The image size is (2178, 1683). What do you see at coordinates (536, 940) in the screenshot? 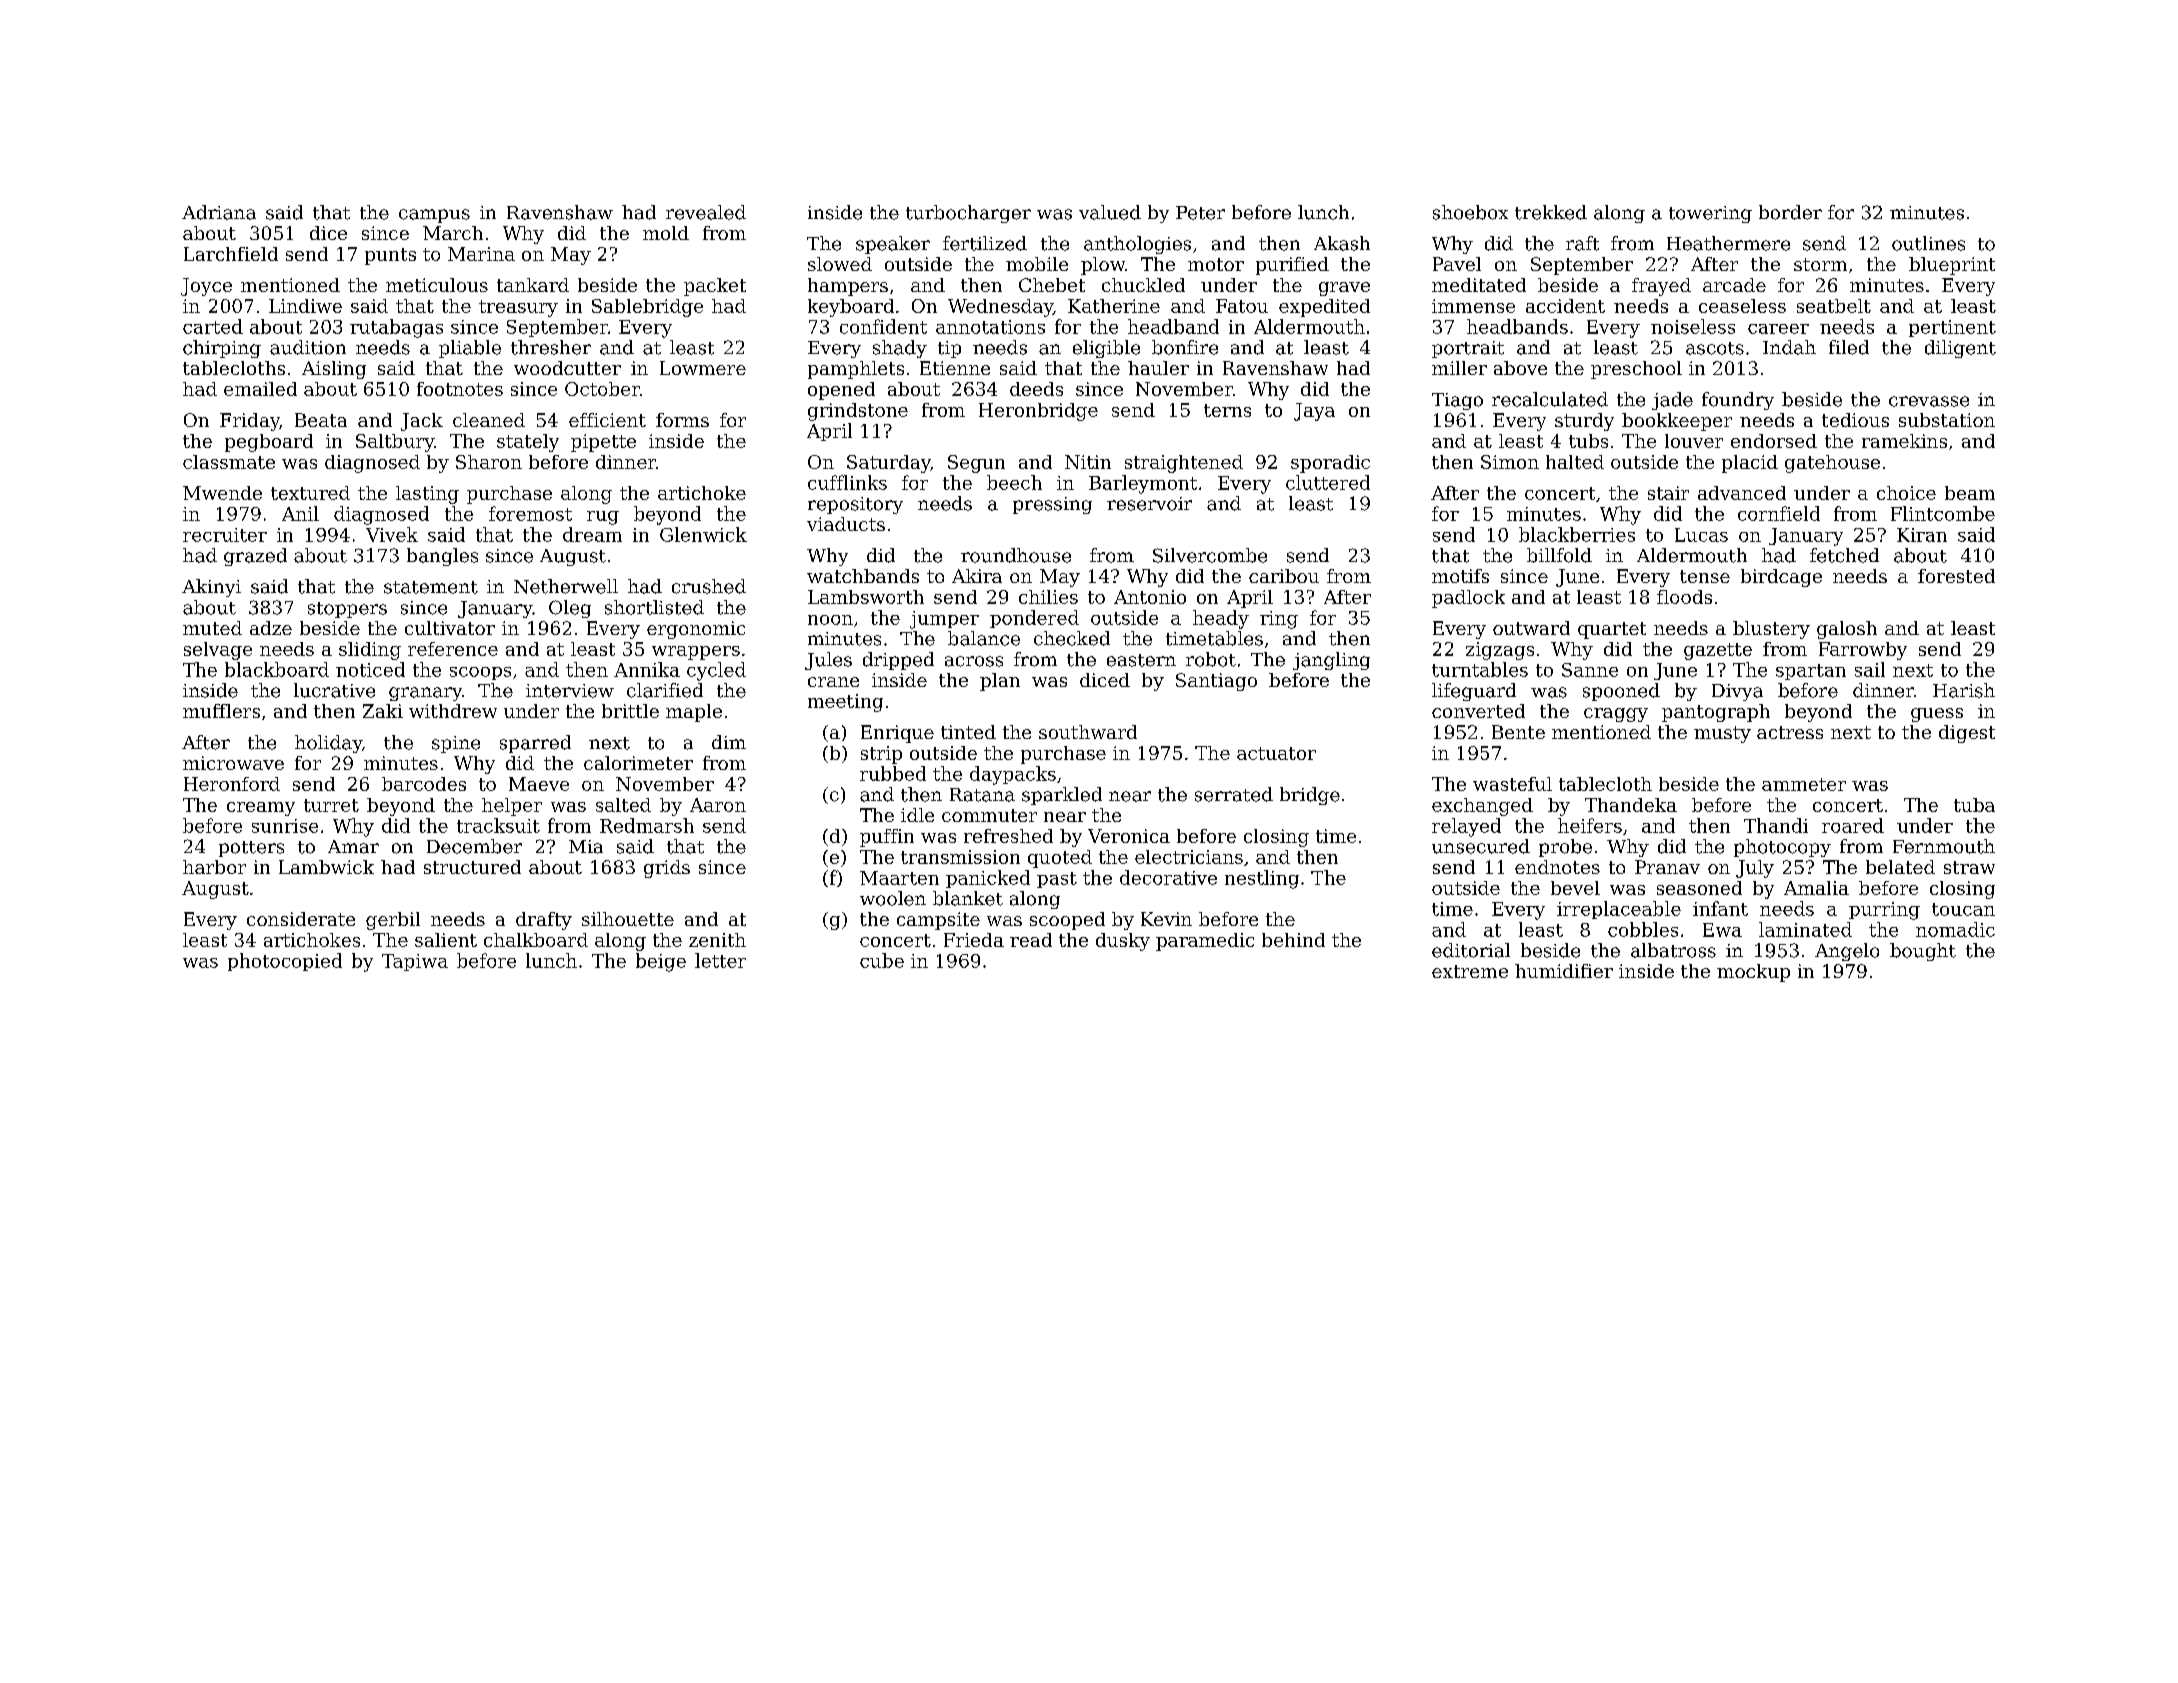
I see `chalkboard` at bounding box center [536, 940].
